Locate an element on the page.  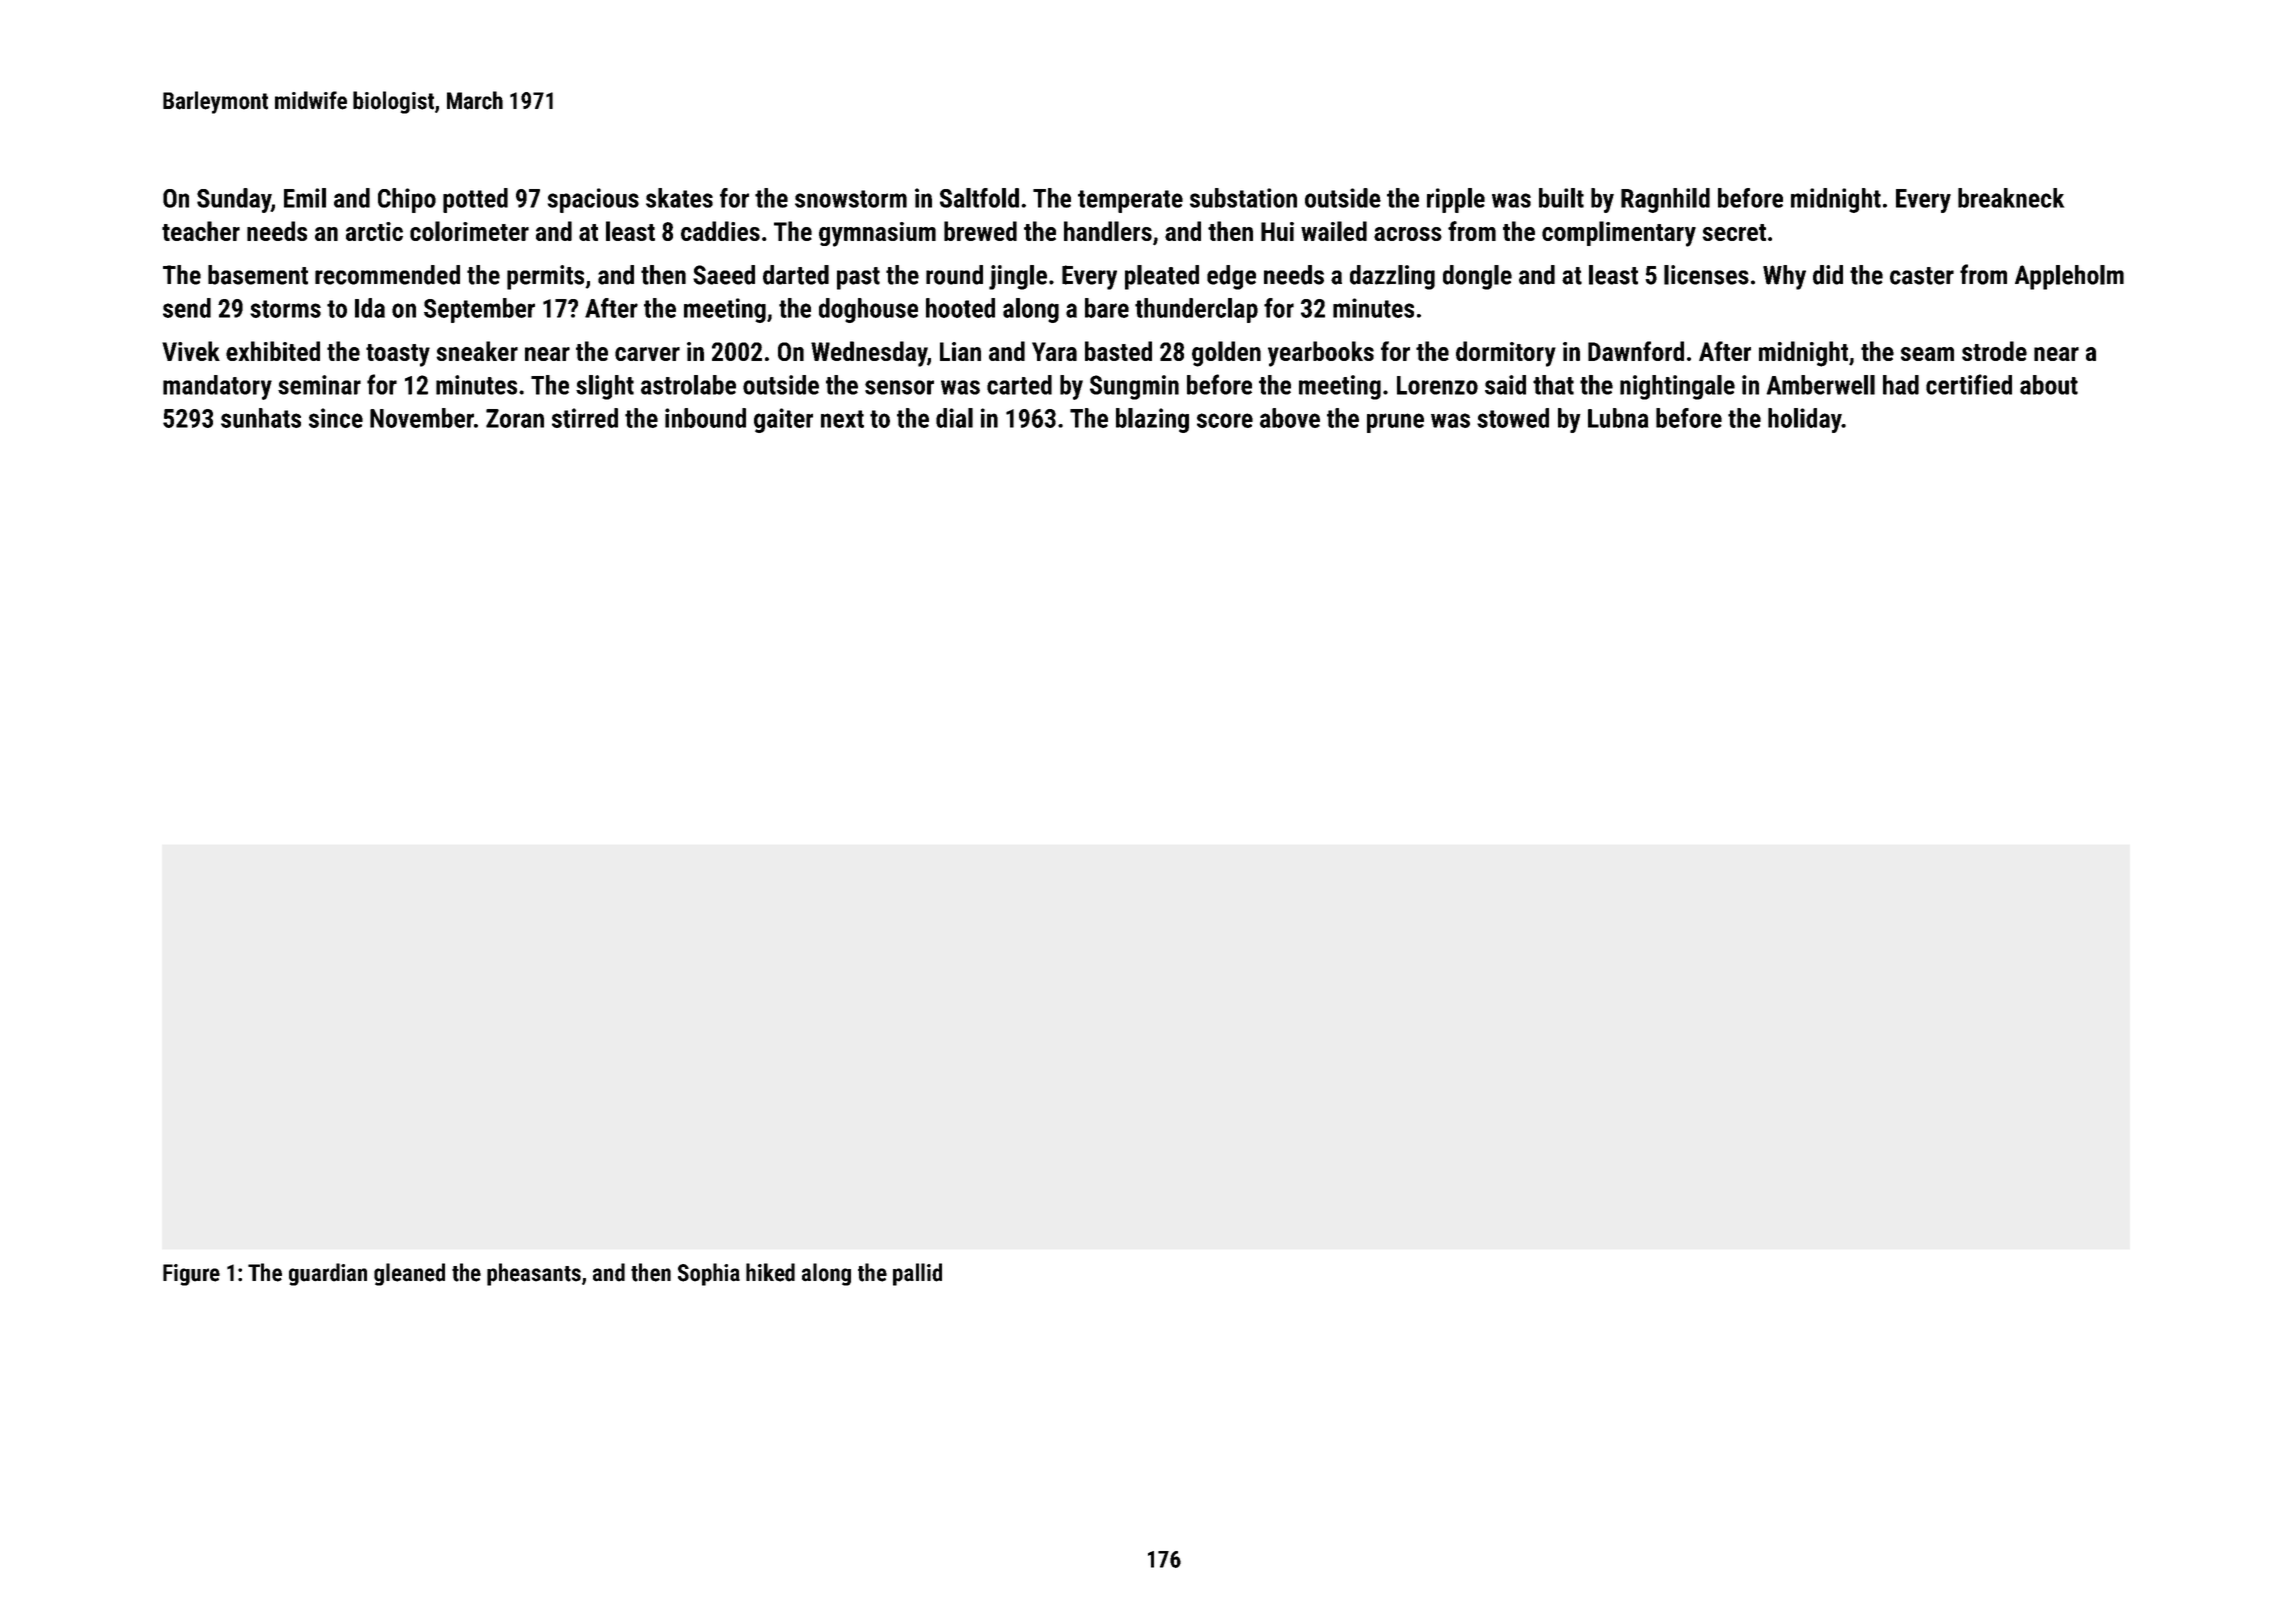
Figure is located at coordinates (191, 1275).
